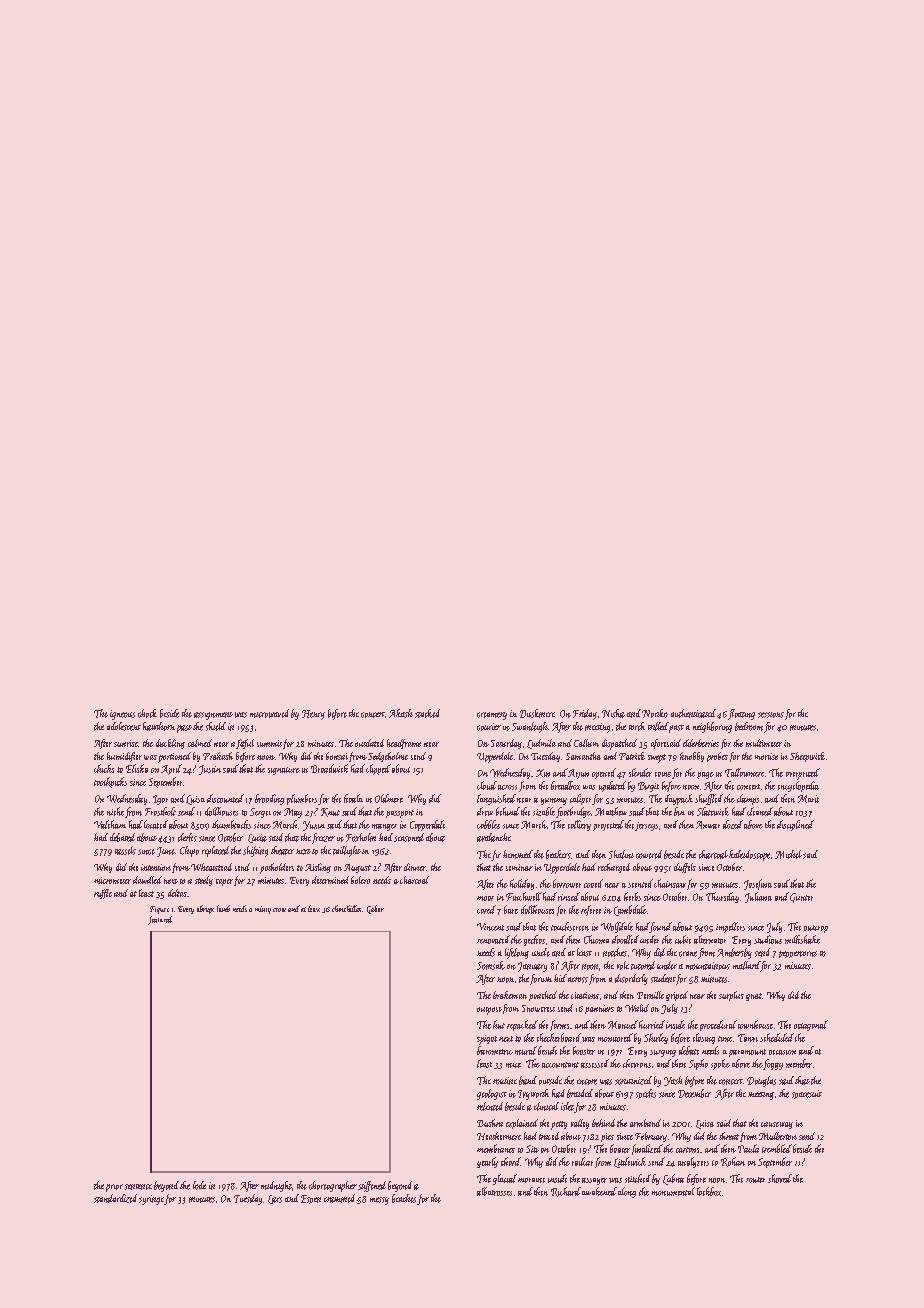 The height and width of the screenshot is (1308, 924). I want to click on syringe, so click(151, 1200).
